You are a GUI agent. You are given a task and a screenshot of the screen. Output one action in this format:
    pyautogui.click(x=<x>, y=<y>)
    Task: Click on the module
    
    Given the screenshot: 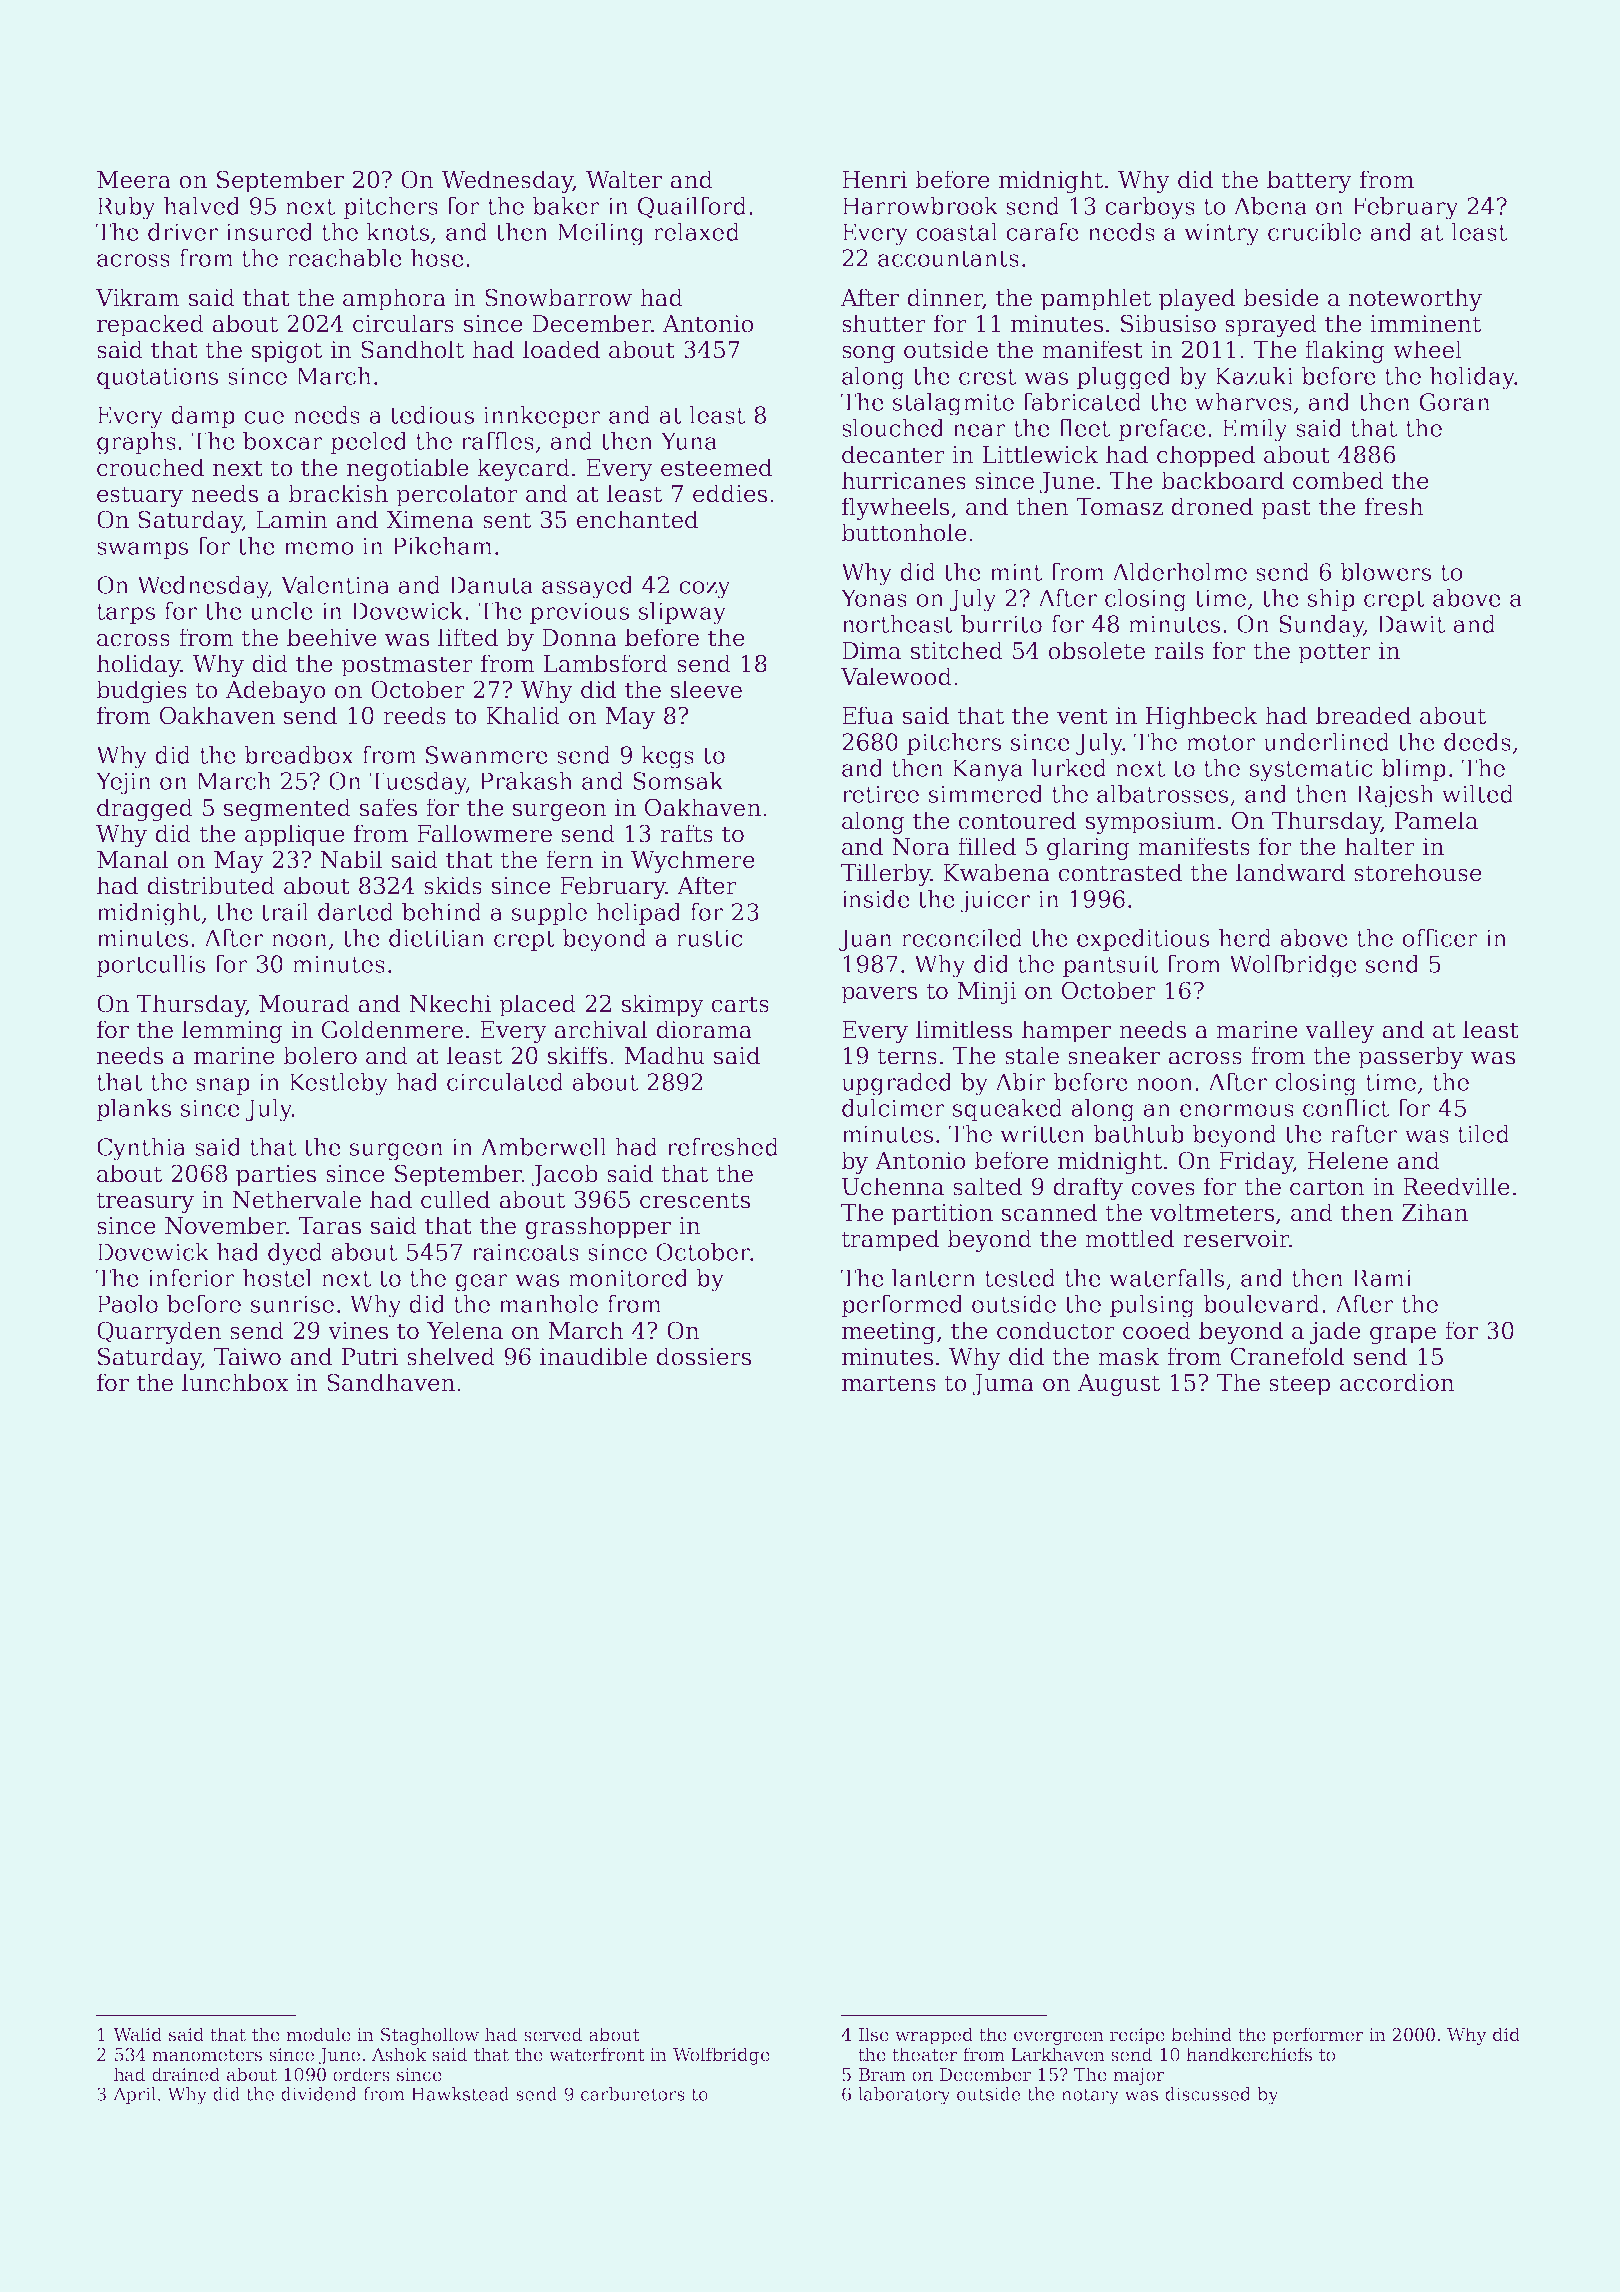 What is the action you would take?
    pyautogui.click(x=318, y=2034)
